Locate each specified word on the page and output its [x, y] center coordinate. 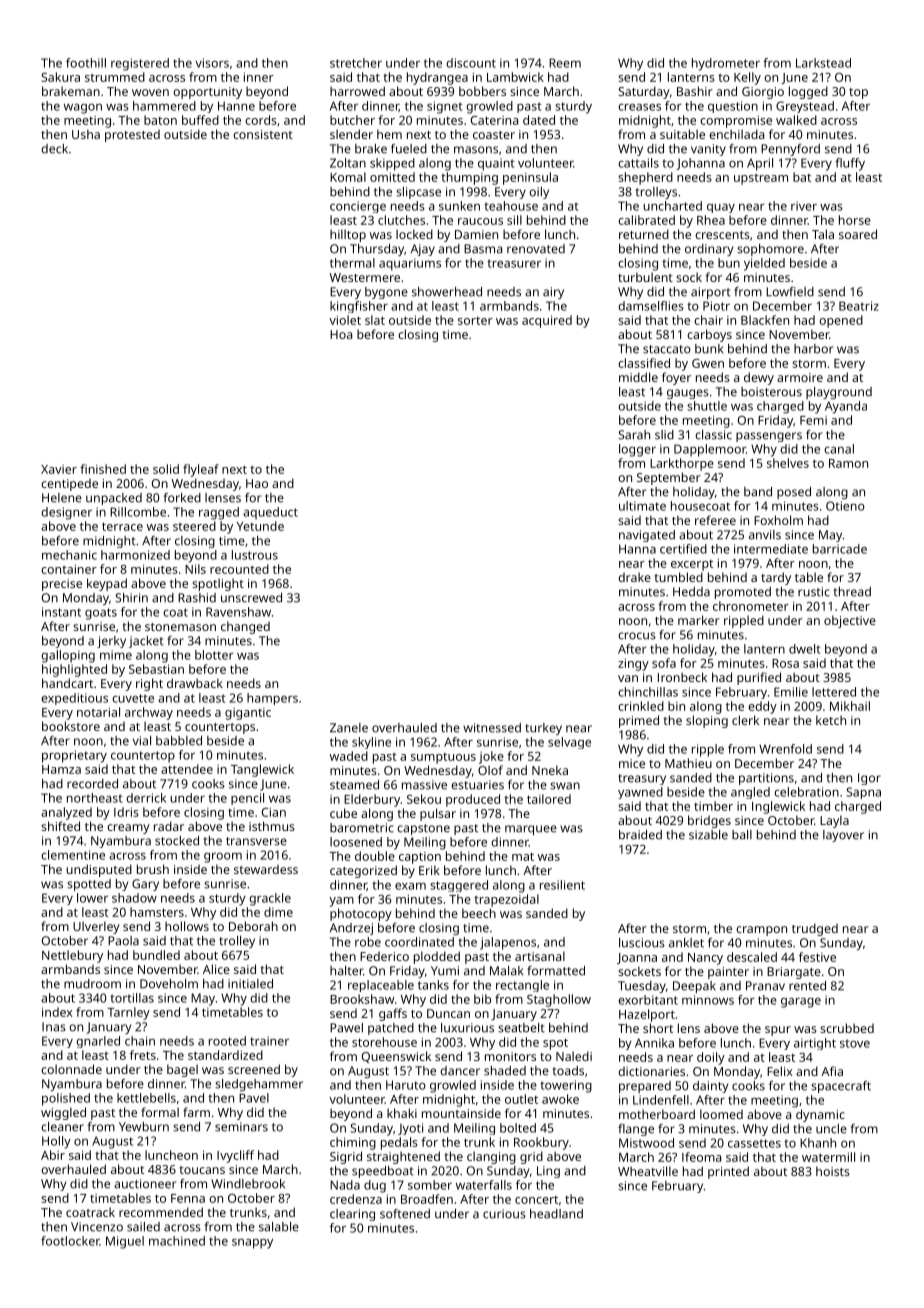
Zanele [349, 728]
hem [389, 134]
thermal [352, 263]
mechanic [69, 555]
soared [858, 234]
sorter [475, 321]
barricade [840, 549]
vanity [708, 150]
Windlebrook [248, 1184]
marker [699, 620]
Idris [126, 812]
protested [132, 135]
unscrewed [251, 598]
